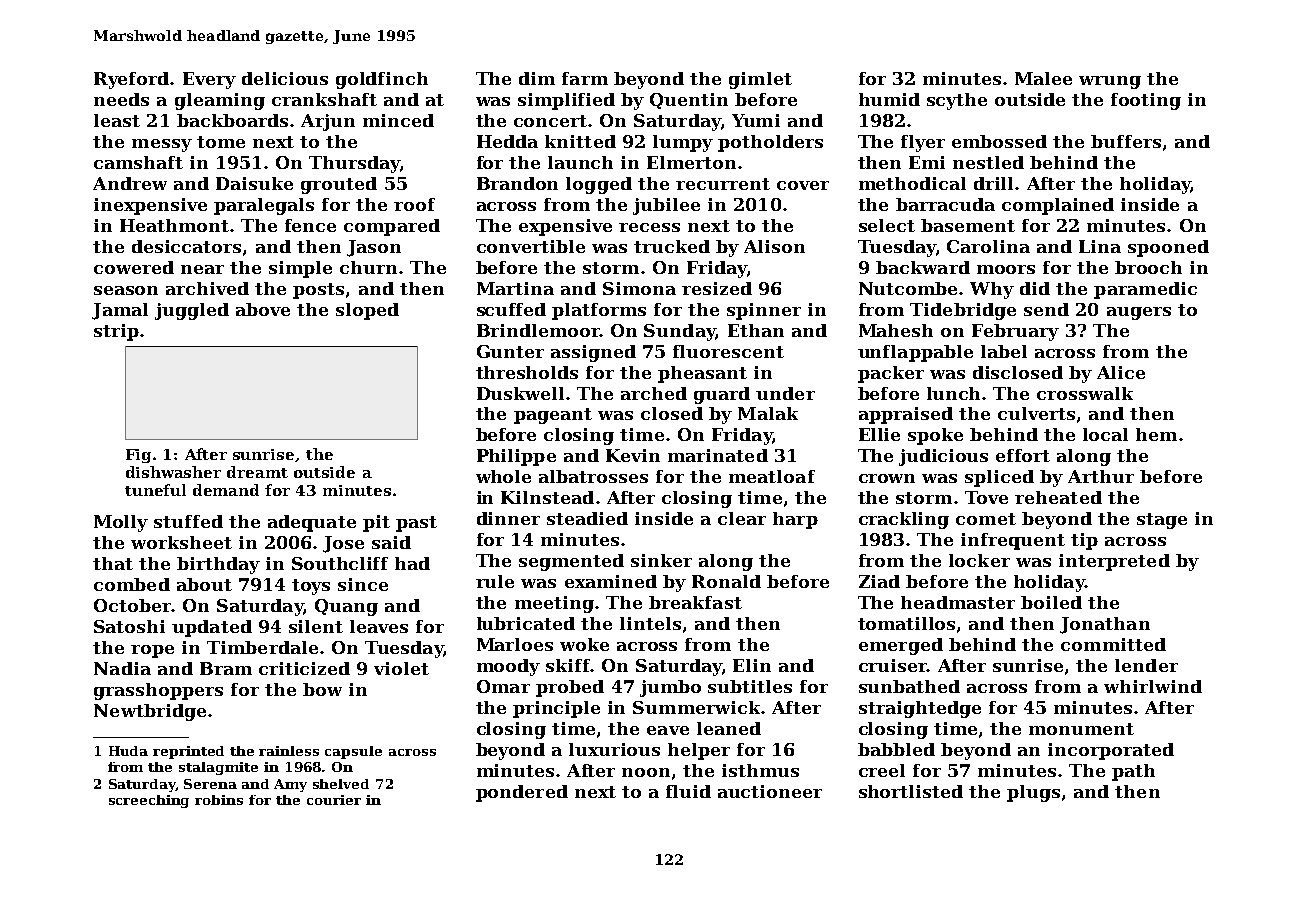 The image size is (1308, 924). What do you see at coordinates (1168, 248) in the screenshot?
I see `spooned` at bounding box center [1168, 248].
